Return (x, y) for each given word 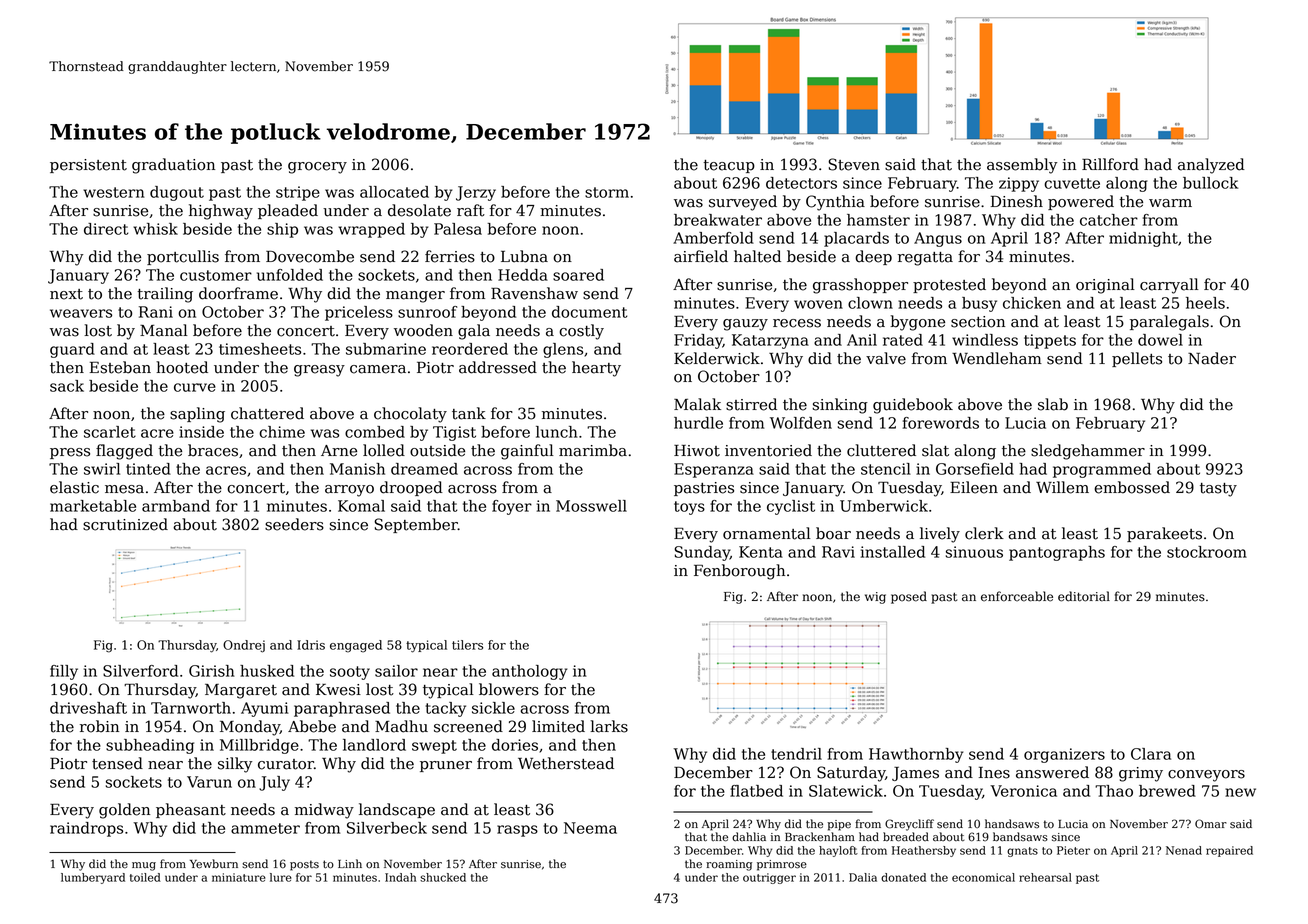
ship (282, 230)
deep (873, 257)
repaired (1229, 851)
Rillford (1110, 164)
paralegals (1169, 323)
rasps (517, 831)
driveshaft (88, 708)
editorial (1084, 596)
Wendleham (997, 358)
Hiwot (697, 451)
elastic (74, 487)
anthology (529, 672)
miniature (238, 877)
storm (607, 192)
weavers (81, 313)
